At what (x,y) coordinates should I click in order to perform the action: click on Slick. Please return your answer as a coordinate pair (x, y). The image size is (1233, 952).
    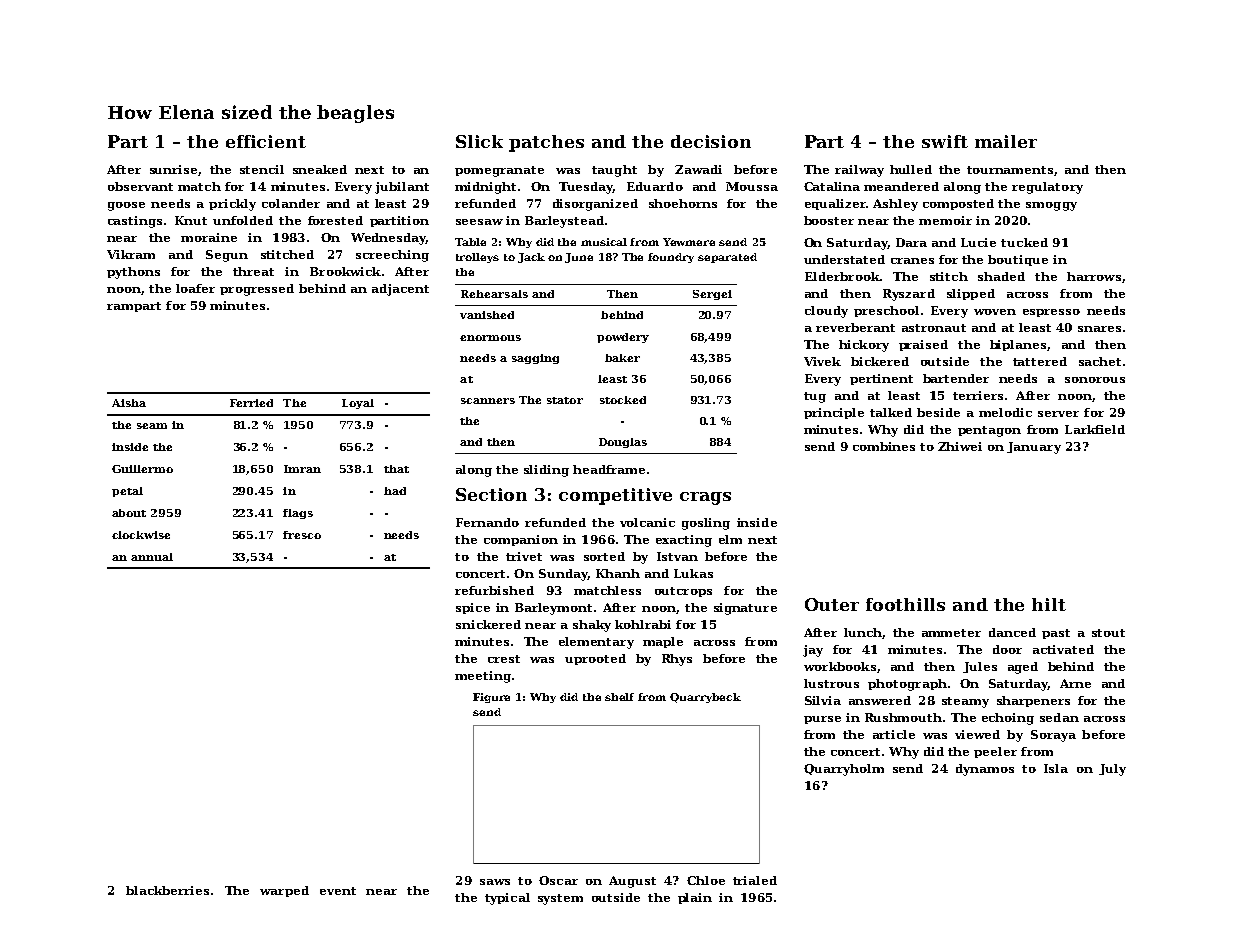
    Looking at the image, I should click on (479, 141).
